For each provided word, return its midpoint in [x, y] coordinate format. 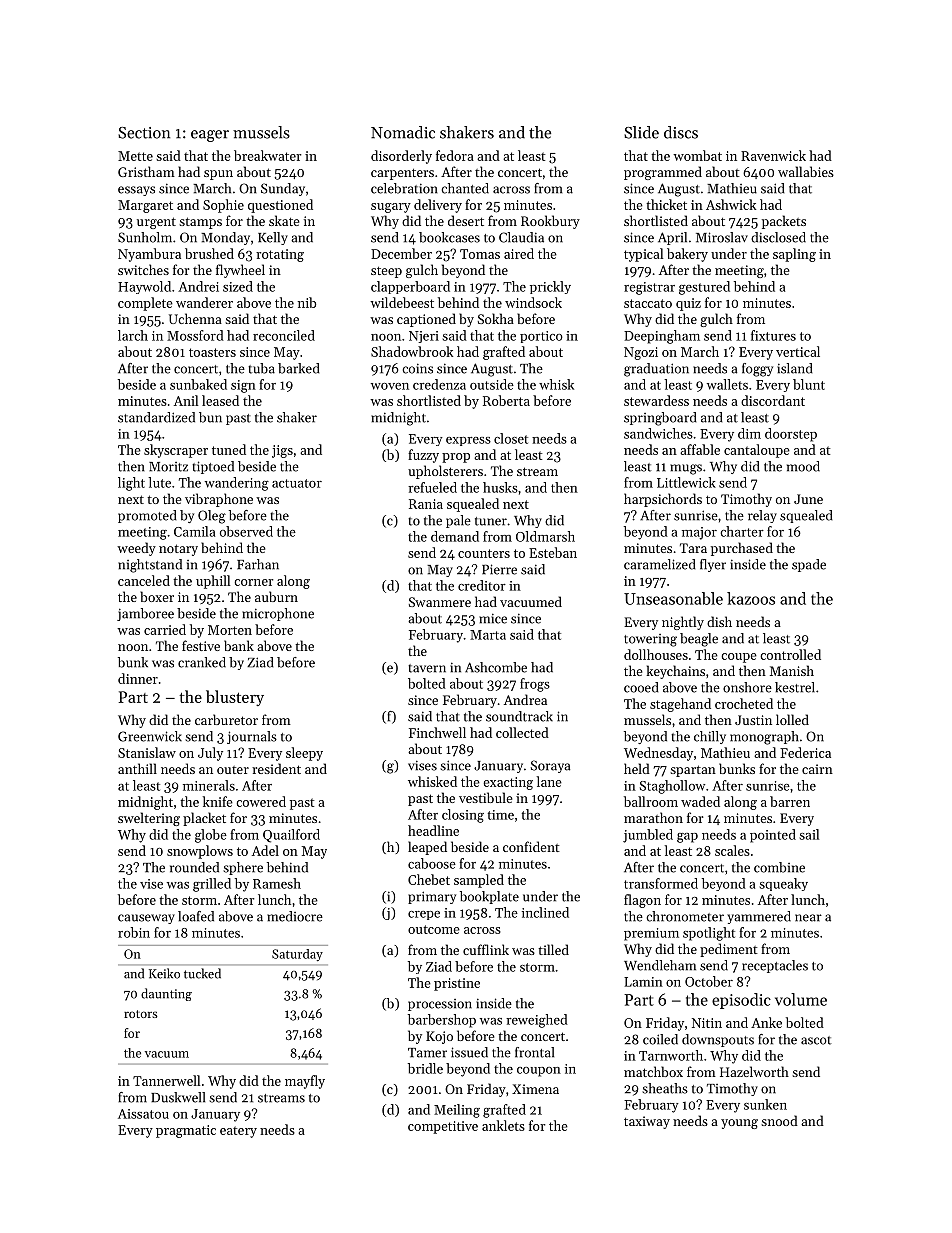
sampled [479, 881]
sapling [794, 255]
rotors [141, 1014]
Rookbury [550, 222]
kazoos [751, 598]
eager [210, 136]
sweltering [149, 819]
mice [493, 618]
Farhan [258, 564]
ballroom [651, 801]
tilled [553, 949]
